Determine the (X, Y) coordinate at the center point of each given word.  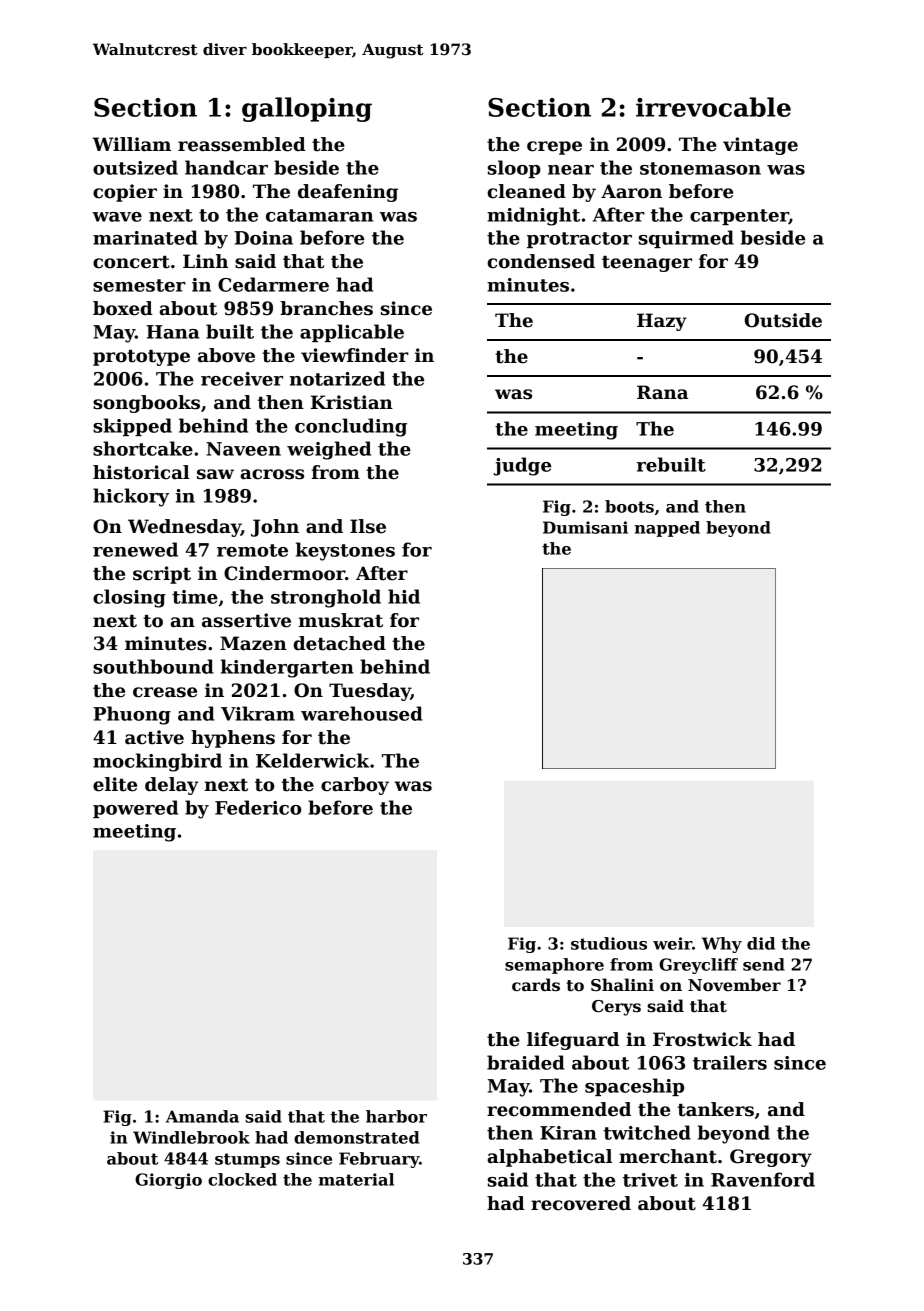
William (131, 144)
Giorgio (168, 1181)
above (226, 355)
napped (667, 529)
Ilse (368, 526)
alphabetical (549, 1158)
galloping (307, 109)
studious (609, 943)
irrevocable (713, 107)
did (761, 943)
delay (172, 786)
